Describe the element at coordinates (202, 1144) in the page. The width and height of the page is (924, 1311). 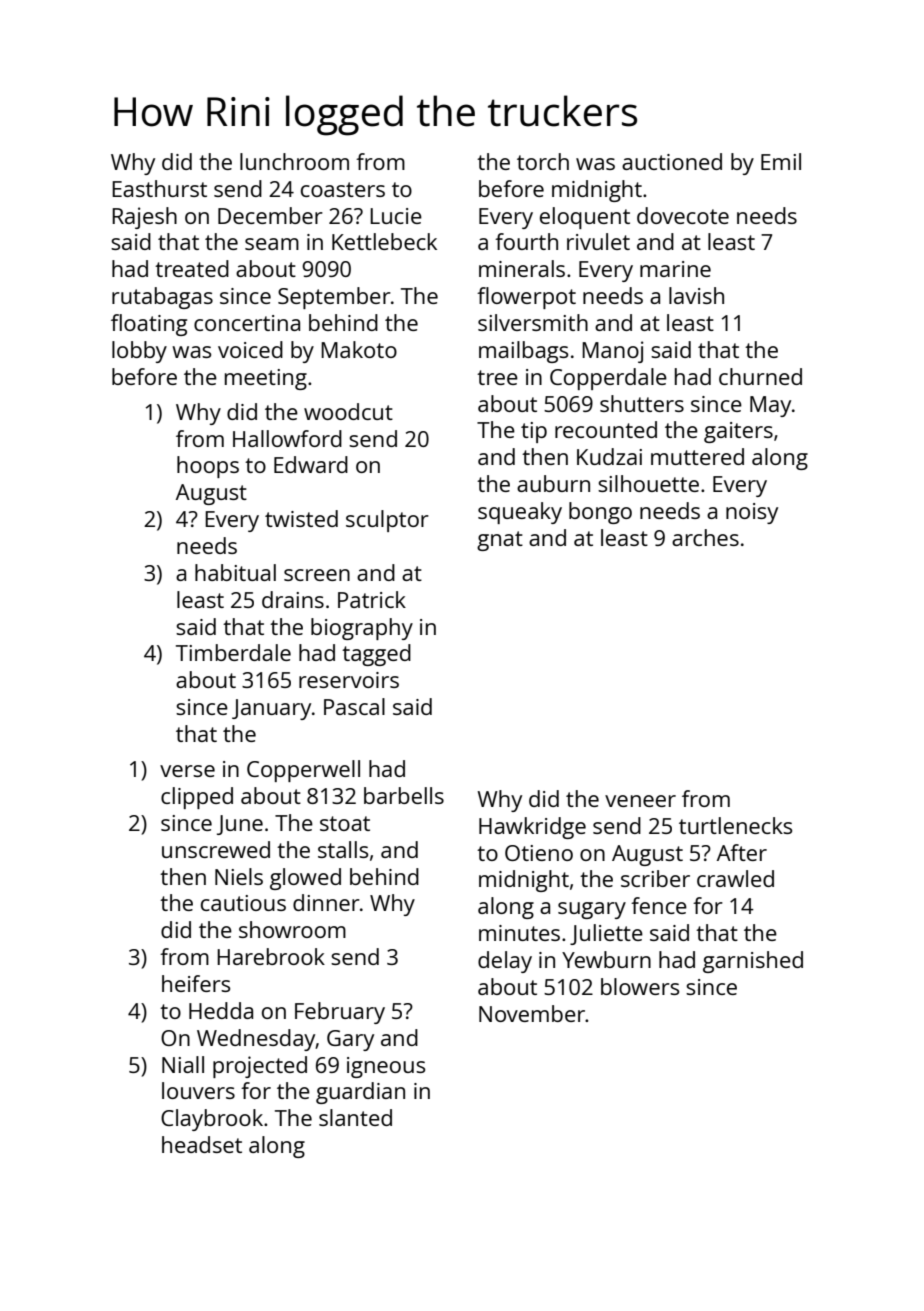
I see `headset` at that location.
